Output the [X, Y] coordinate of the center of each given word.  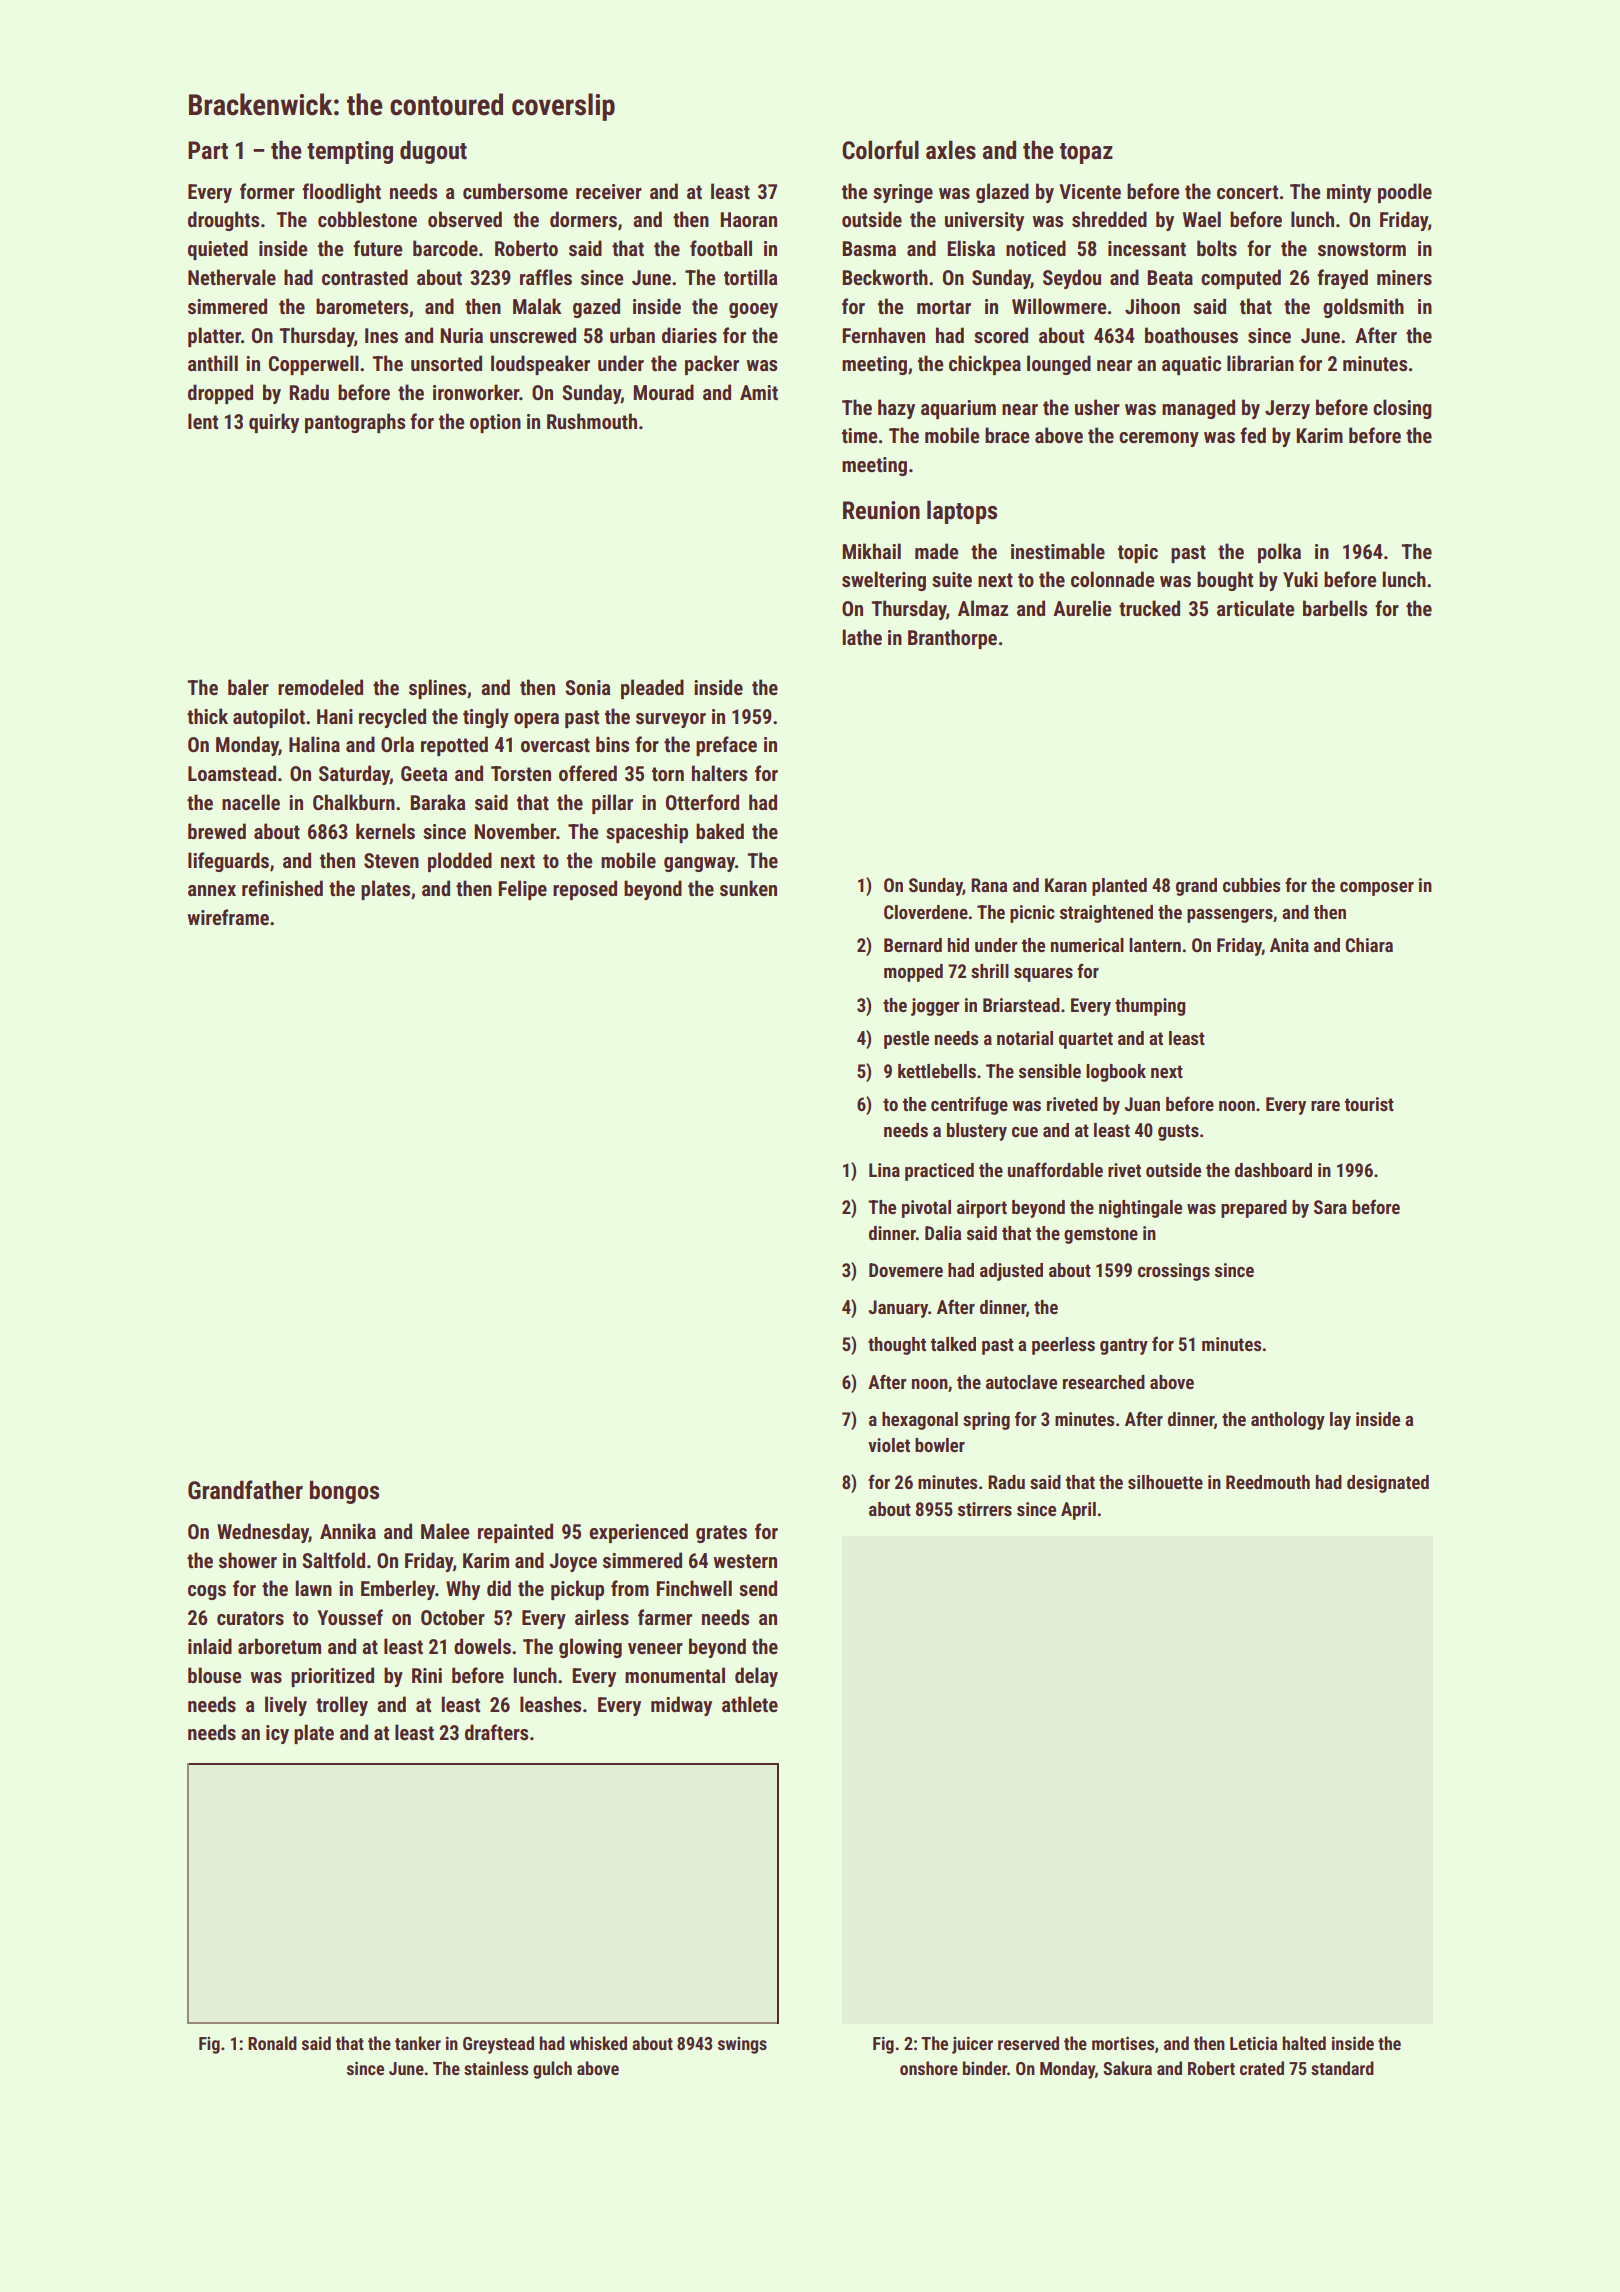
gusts [1178, 1132]
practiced [939, 1172]
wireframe [228, 917]
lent [203, 421]
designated [1388, 1484]
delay [756, 1677]
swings [742, 2045]
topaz [1086, 153]
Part [208, 150]
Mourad [663, 392]
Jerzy [1287, 409]
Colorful [880, 150]
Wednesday [263, 1533]
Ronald [272, 2043]
